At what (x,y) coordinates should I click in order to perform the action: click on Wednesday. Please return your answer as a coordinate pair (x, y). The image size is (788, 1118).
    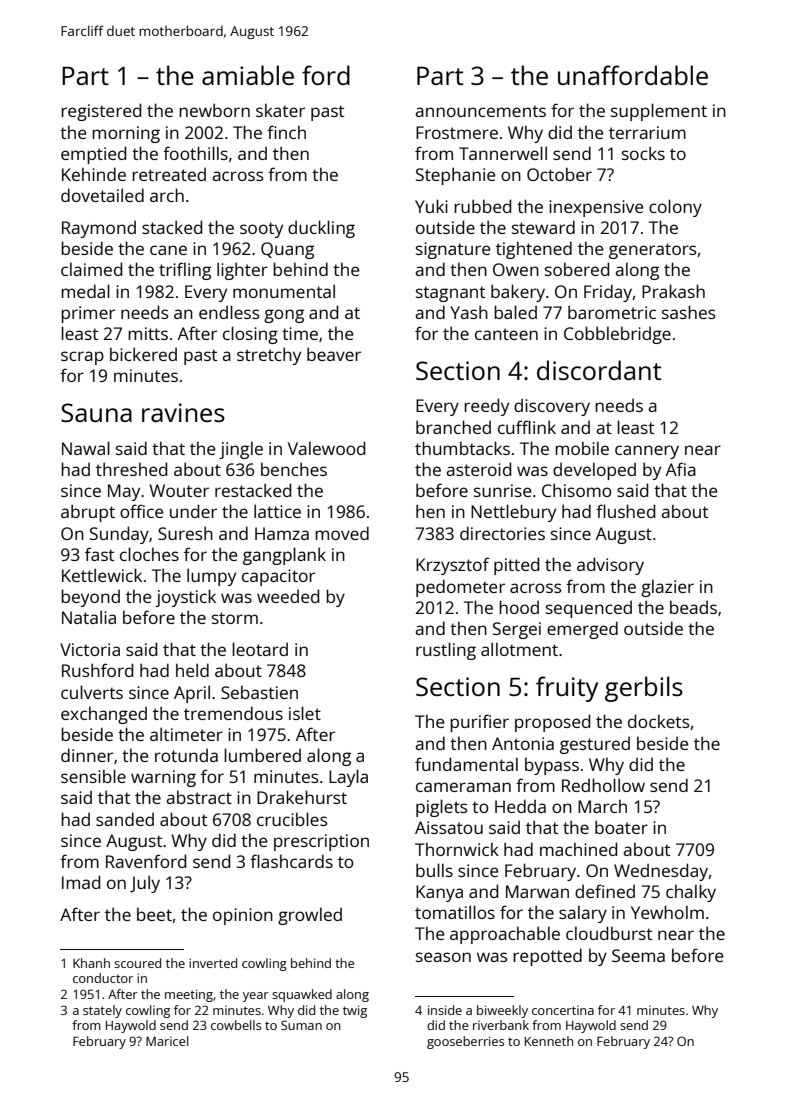
    Looking at the image, I should click on (661, 872).
